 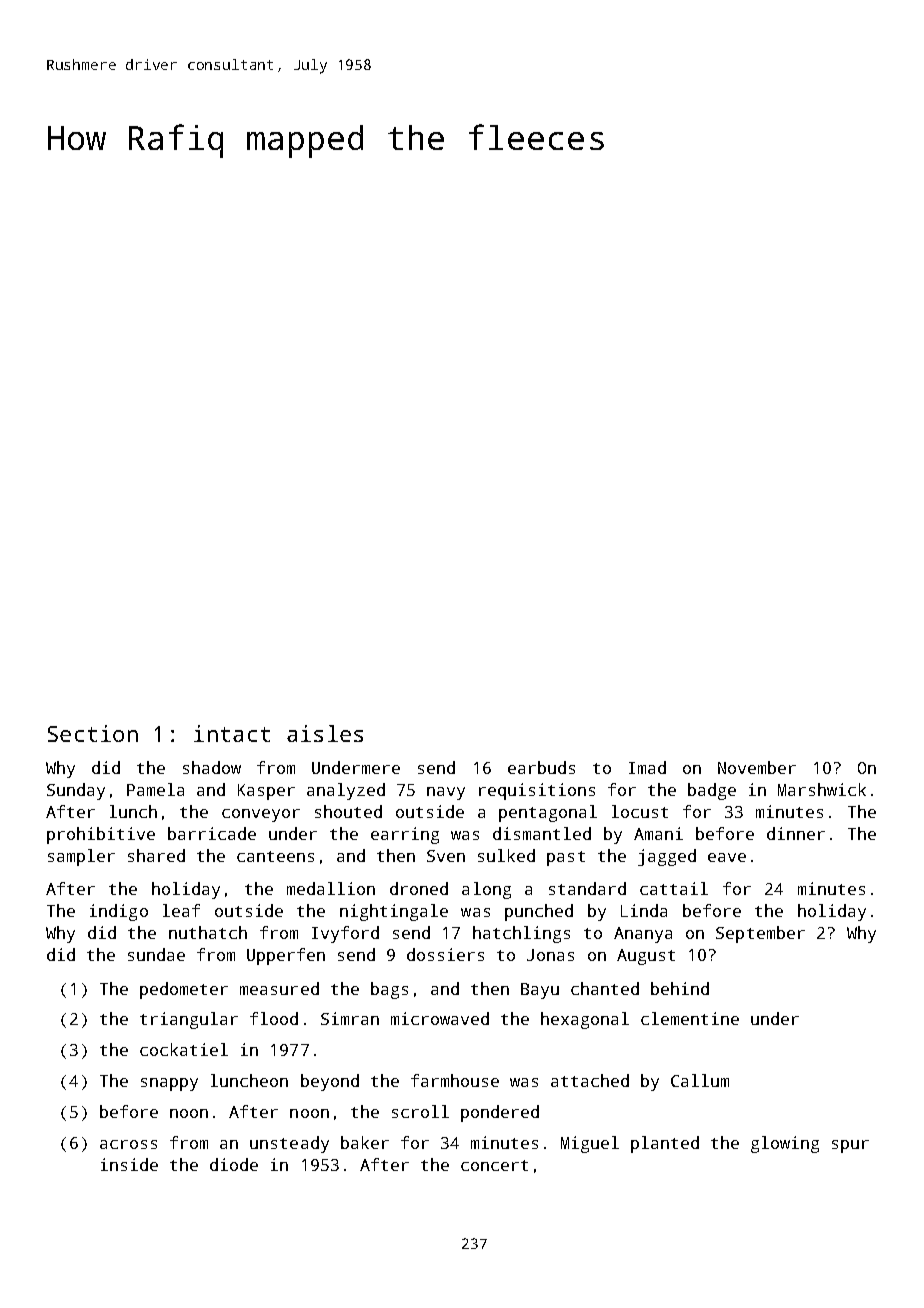 I want to click on scroll, so click(x=420, y=1111).
